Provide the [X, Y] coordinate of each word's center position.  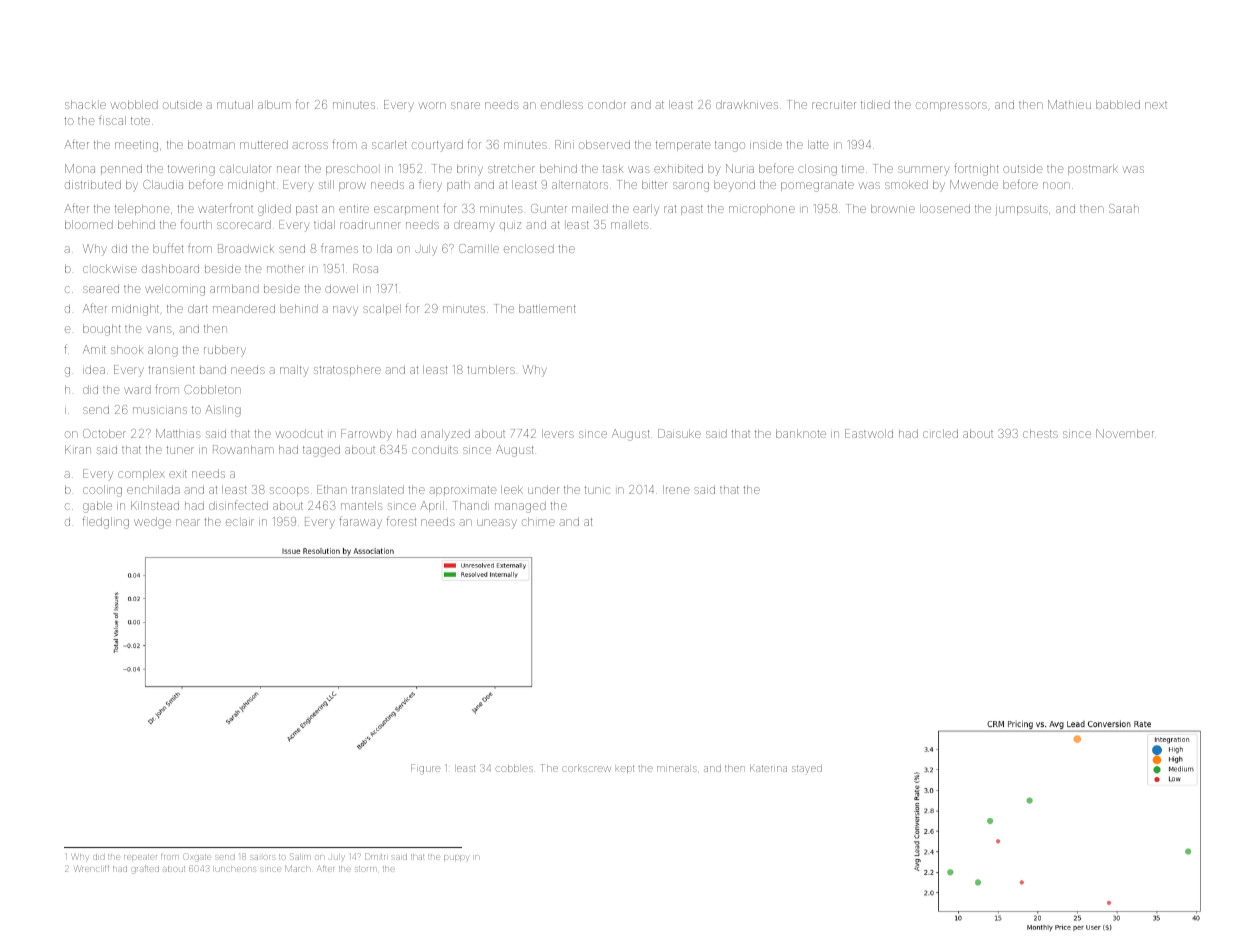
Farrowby [366, 435]
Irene [676, 489]
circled [940, 433]
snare [465, 105]
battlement [547, 308]
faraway [360, 522]
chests [1040, 433]
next [1156, 105]
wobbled [134, 104]
